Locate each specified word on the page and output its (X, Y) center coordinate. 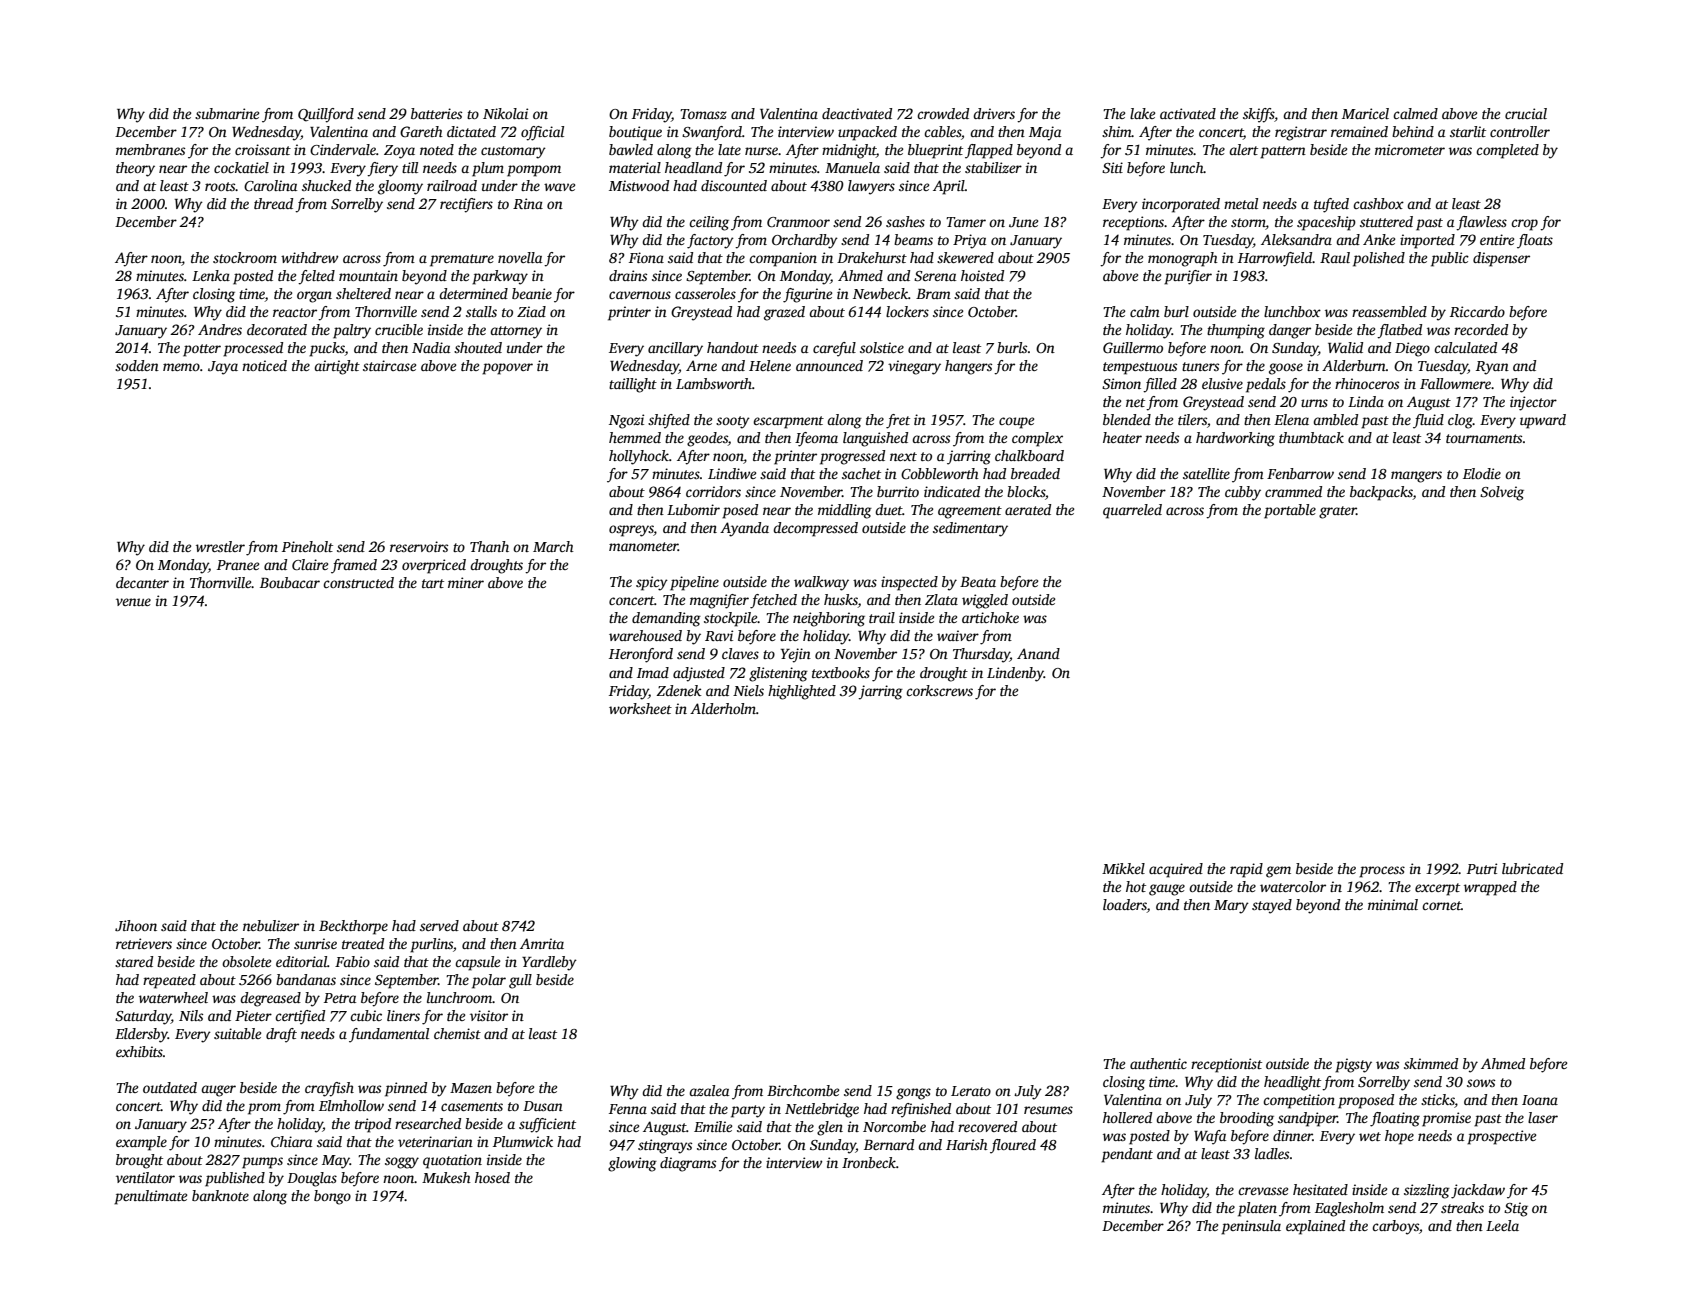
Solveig (1502, 493)
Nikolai (505, 113)
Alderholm (723, 708)
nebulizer (271, 925)
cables (942, 131)
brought (139, 1161)
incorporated (1181, 205)
